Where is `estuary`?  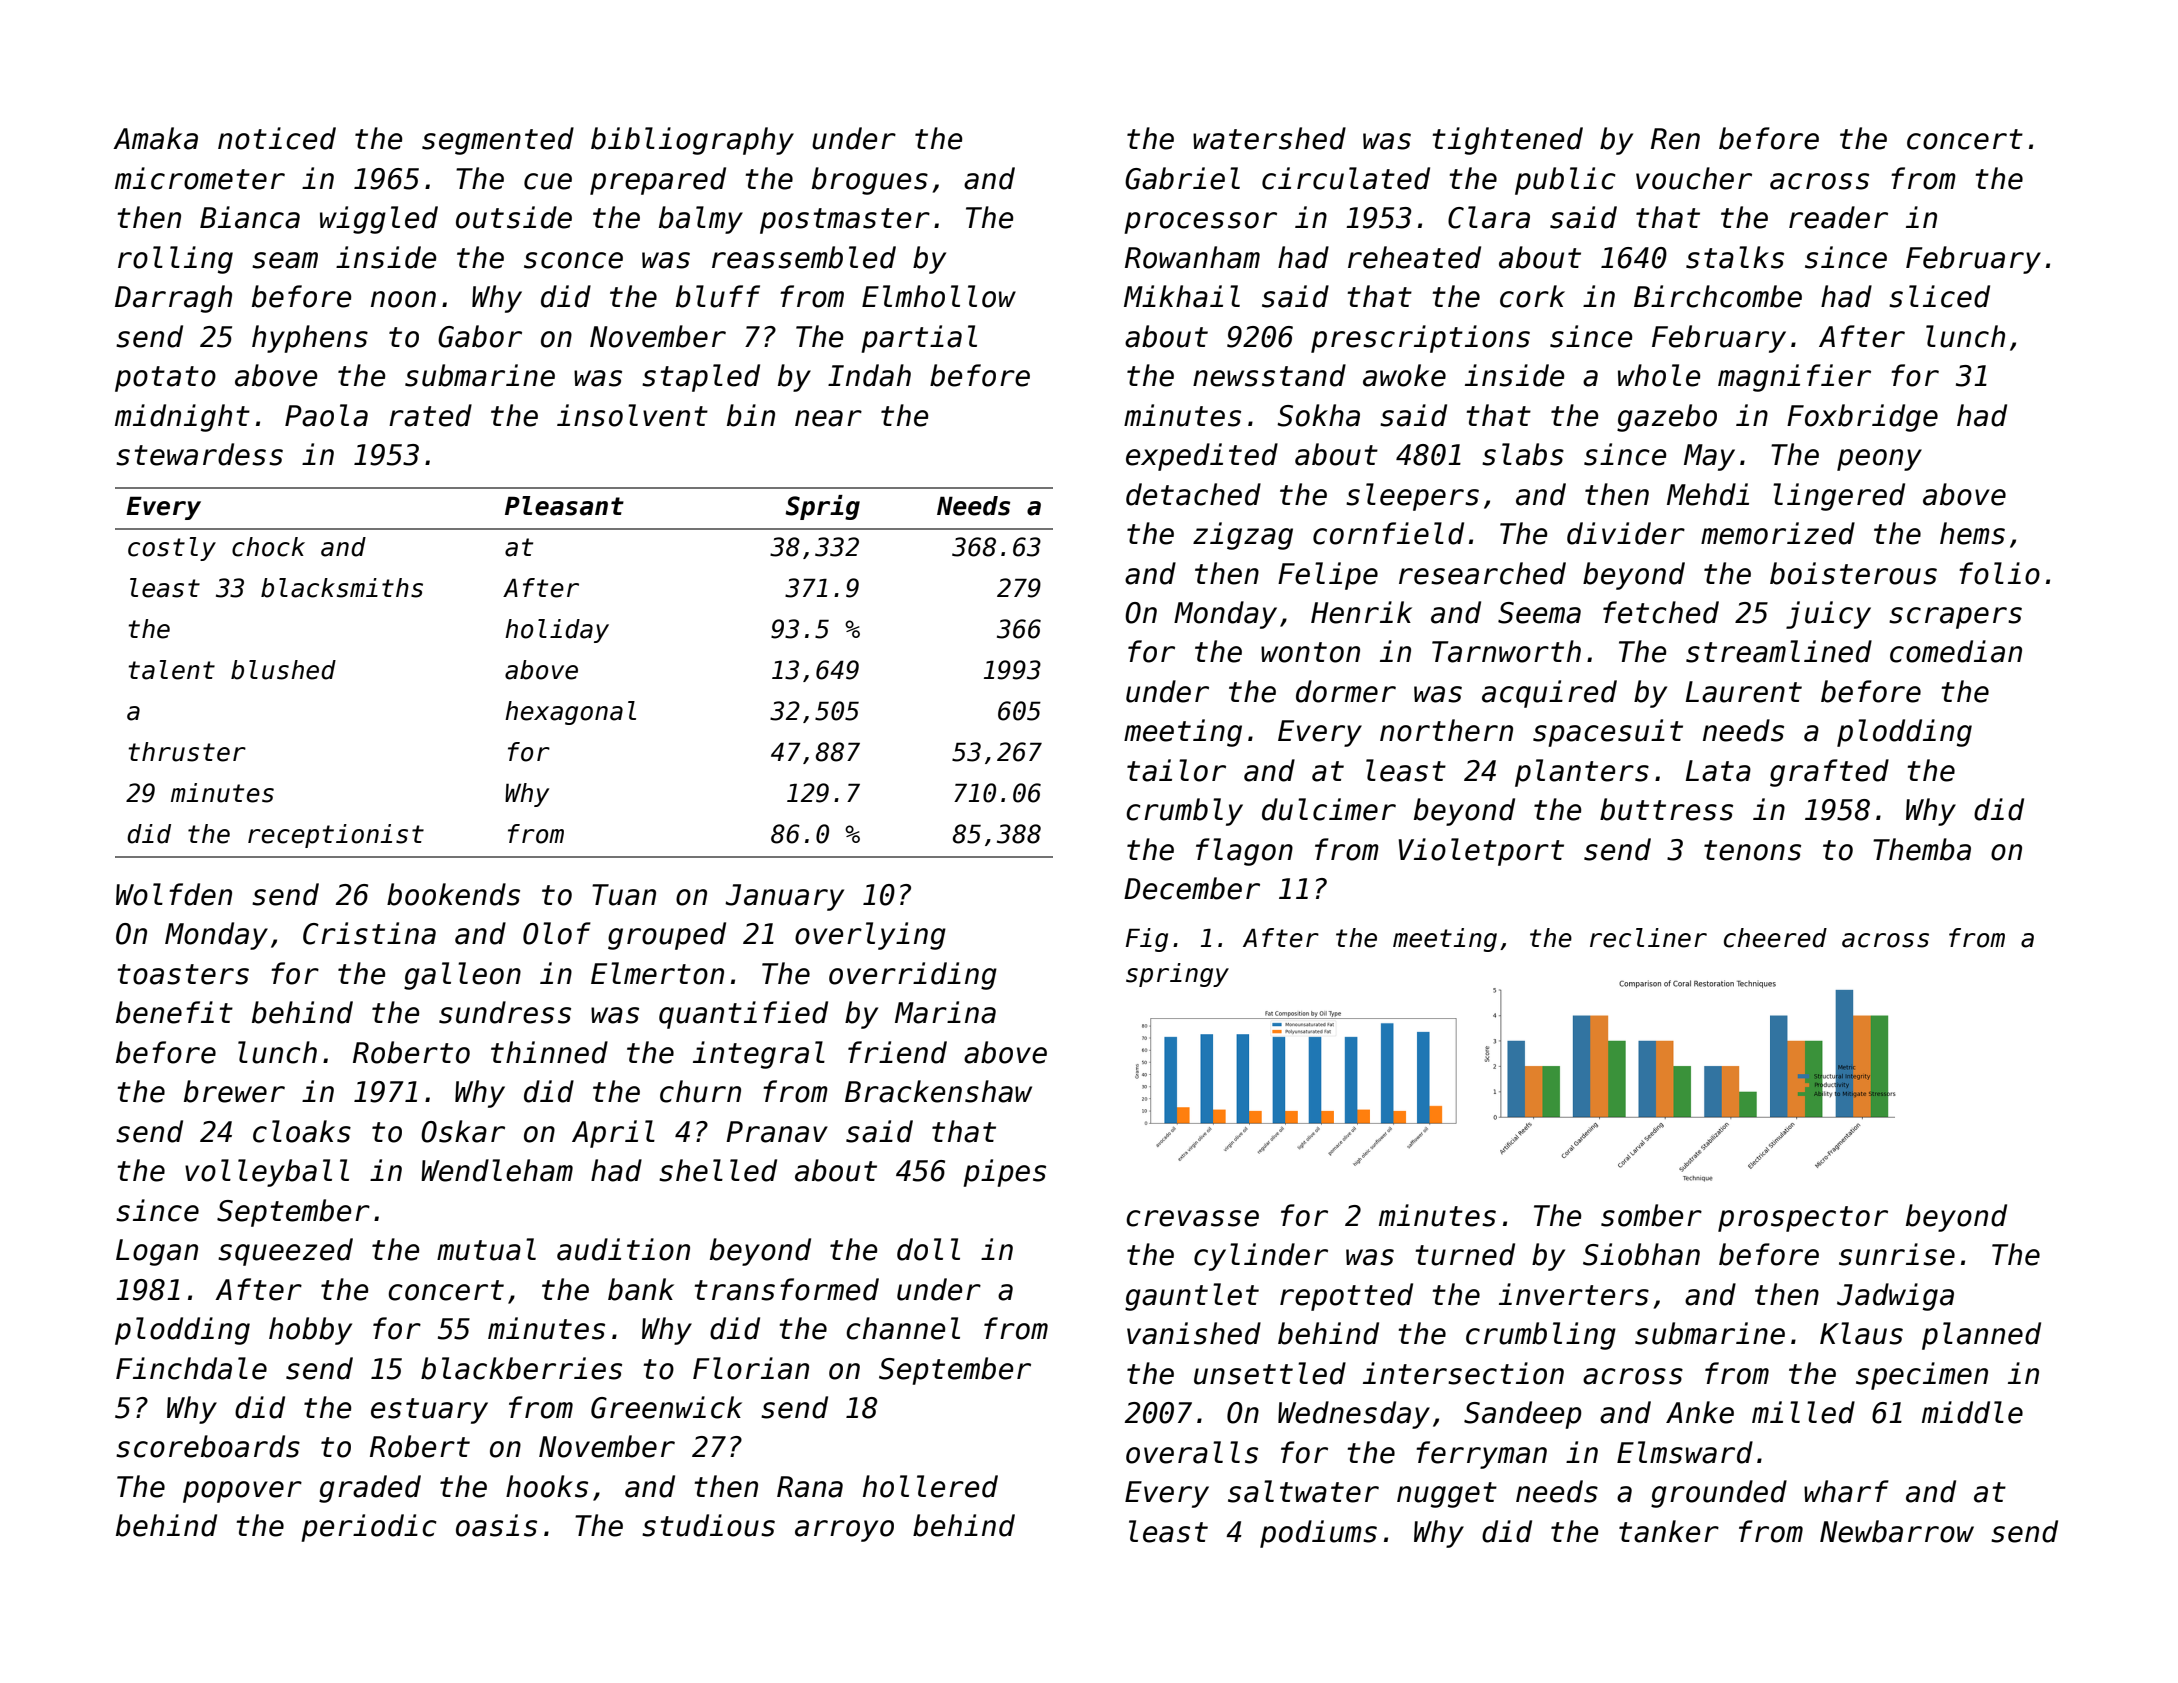
estuary is located at coordinates (429, 1411).
